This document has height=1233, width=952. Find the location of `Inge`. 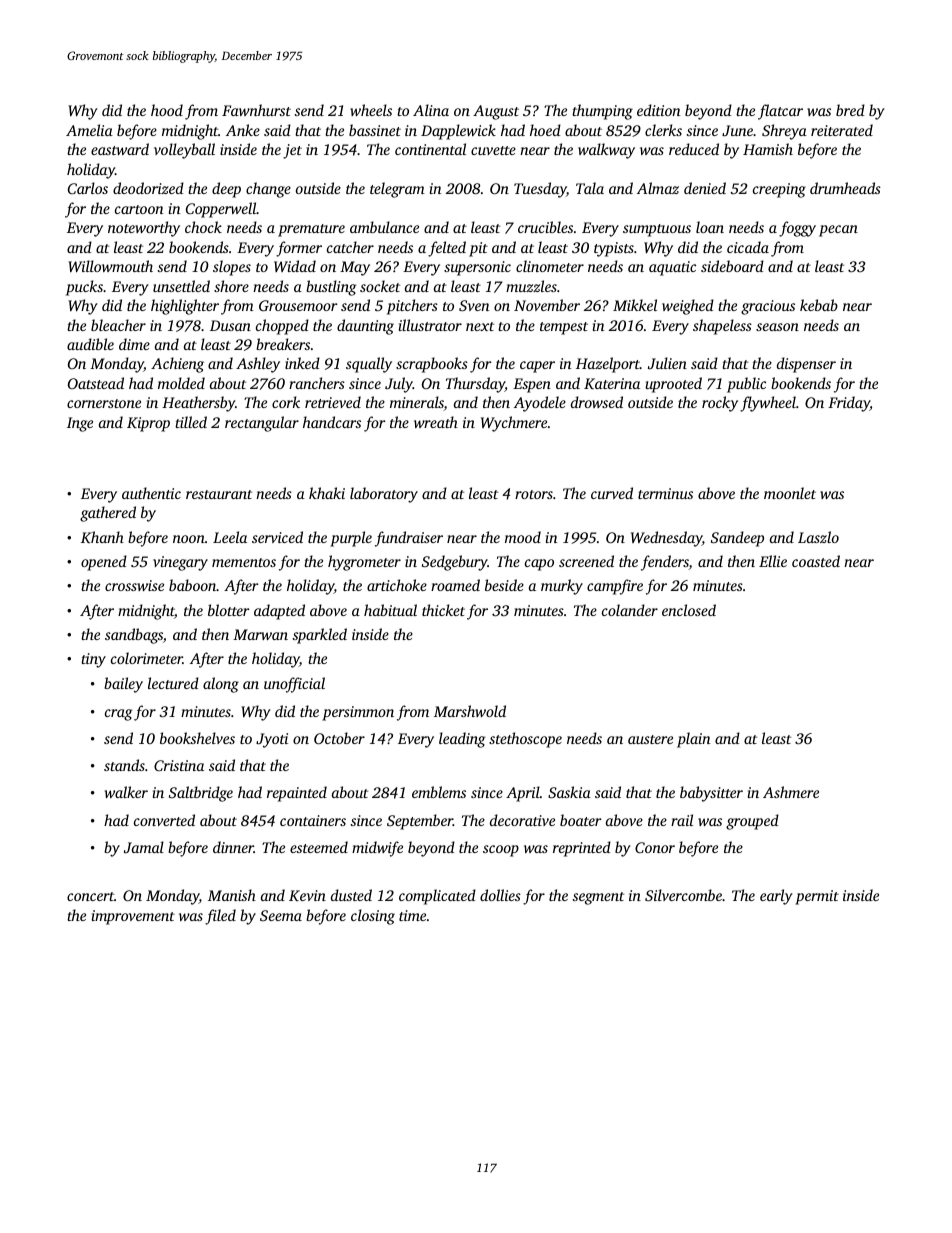

Inge is located at coordinates (80, 424).
